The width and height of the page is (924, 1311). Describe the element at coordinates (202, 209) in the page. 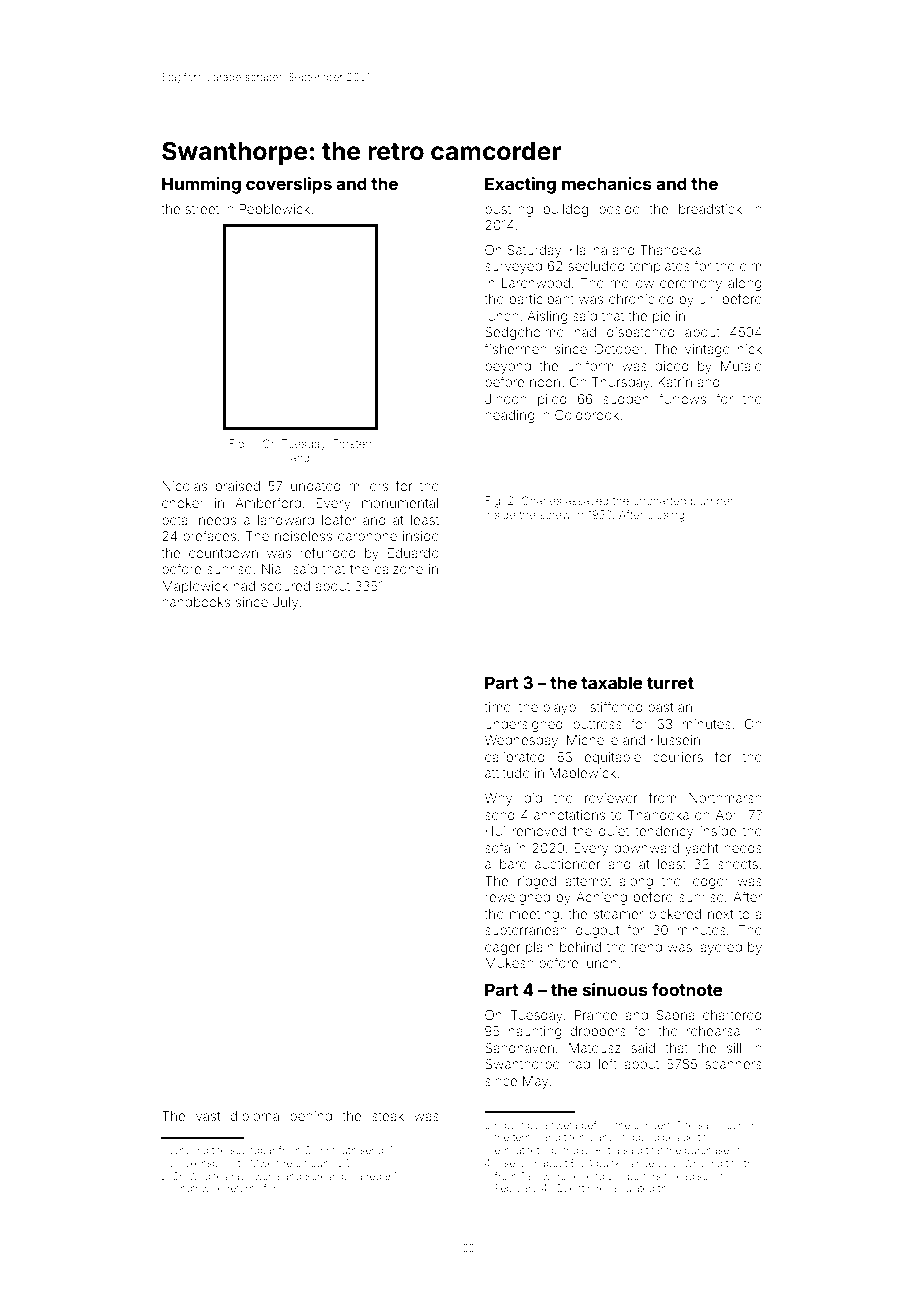

I see `street` at that location.
